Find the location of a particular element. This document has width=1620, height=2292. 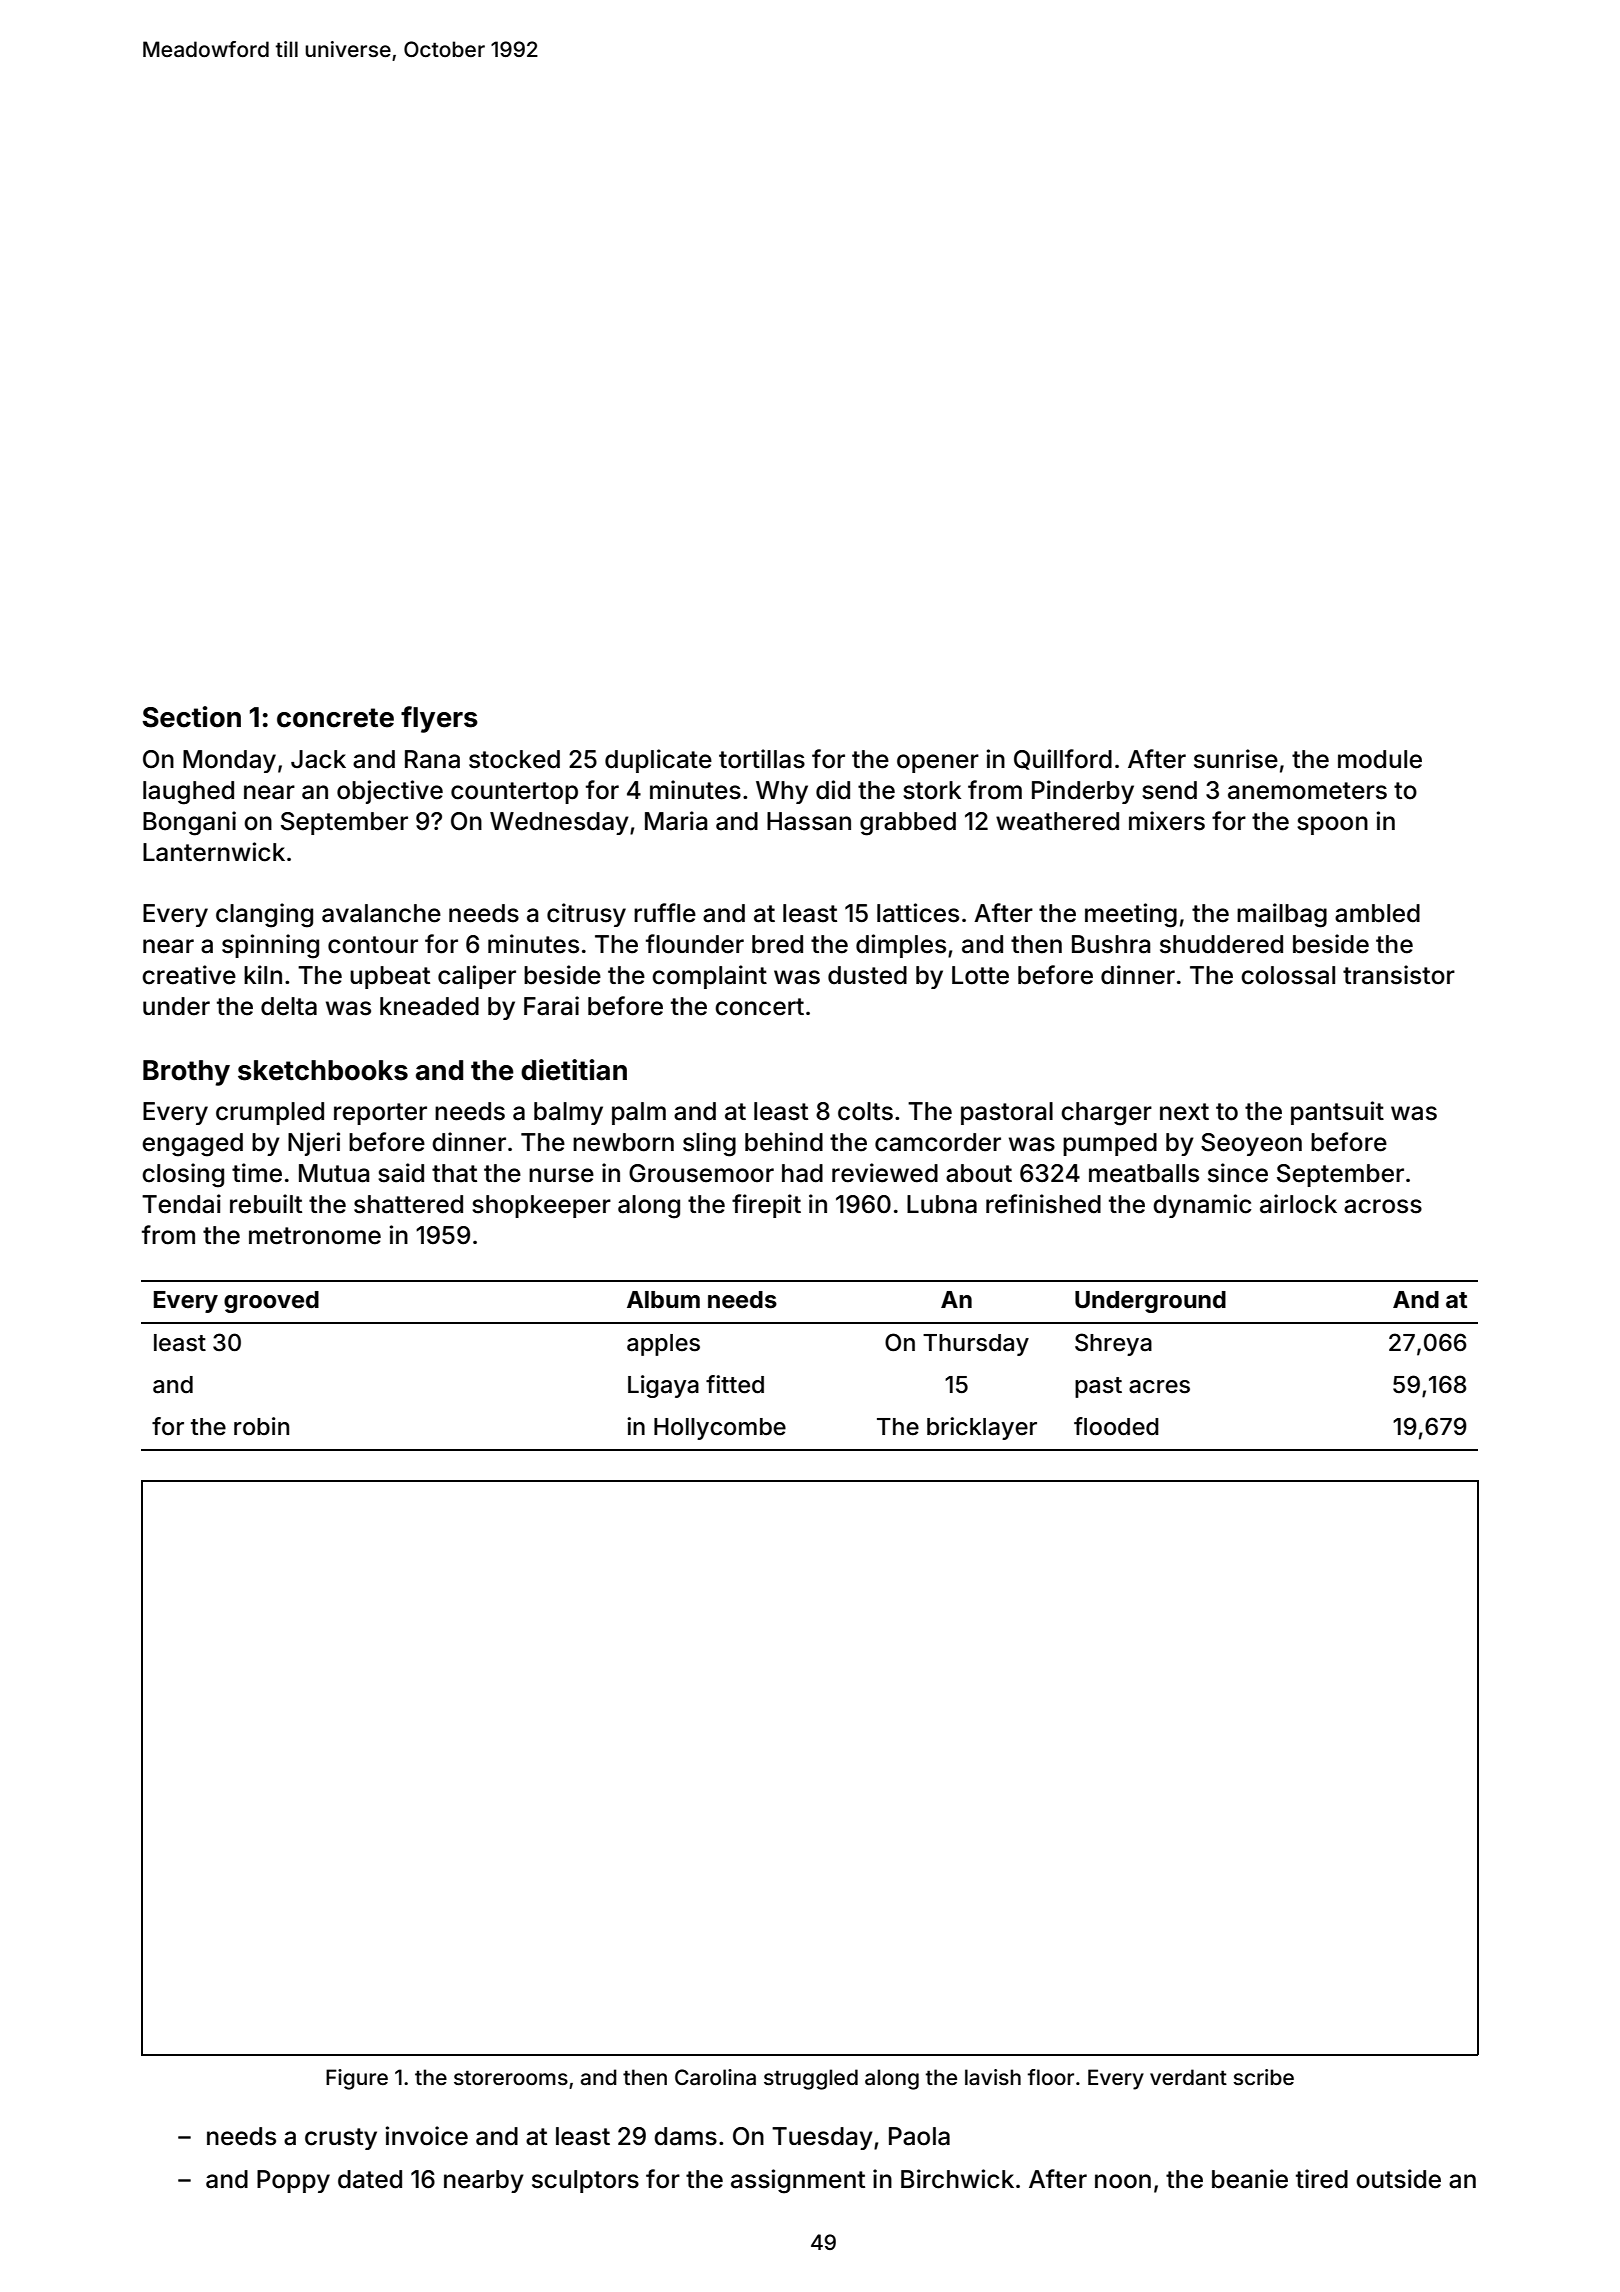

Poppy is located at coordinates (293, 2181).
